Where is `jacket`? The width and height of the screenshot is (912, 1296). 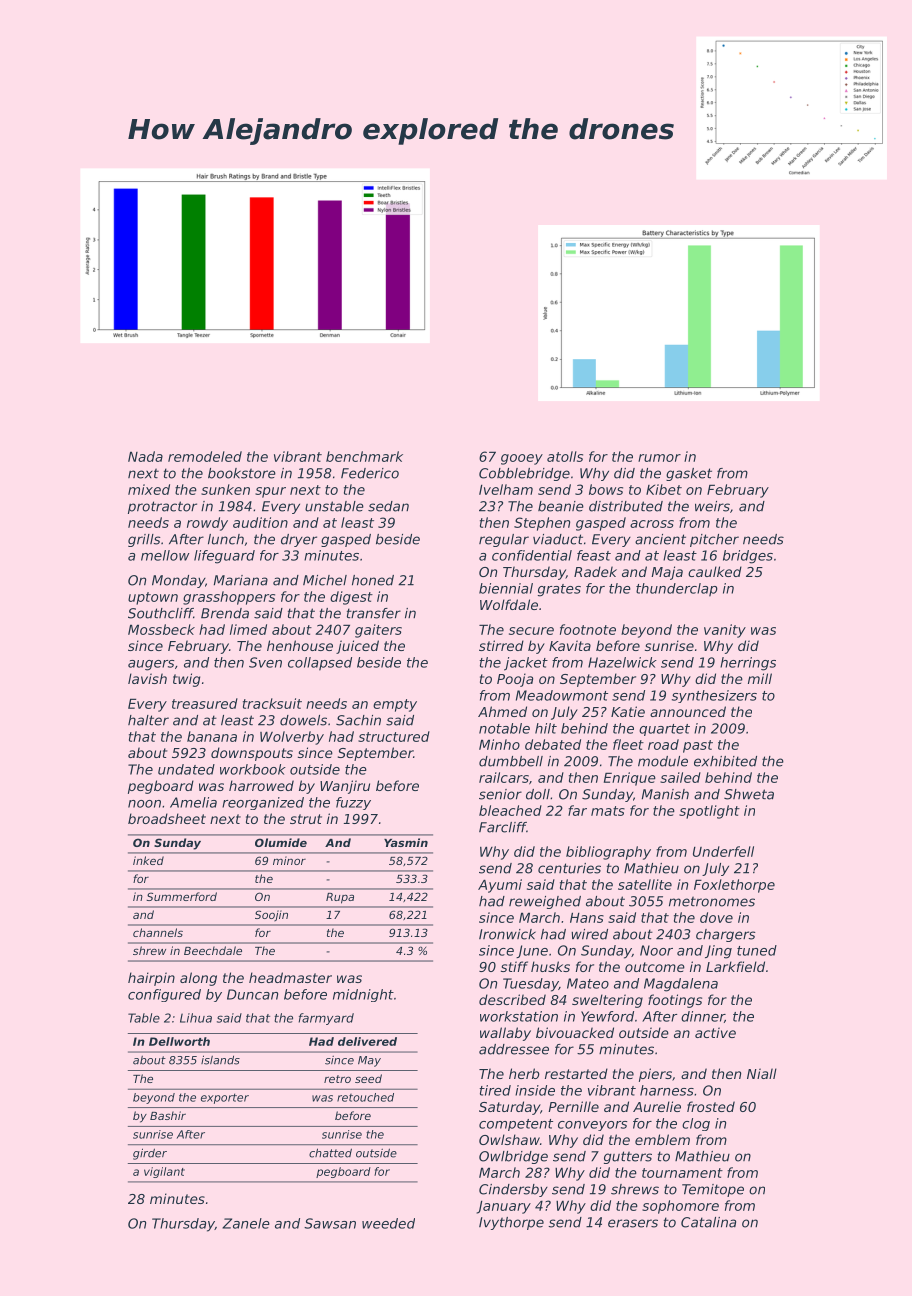
jacket is located at coordinates (526, 664).
